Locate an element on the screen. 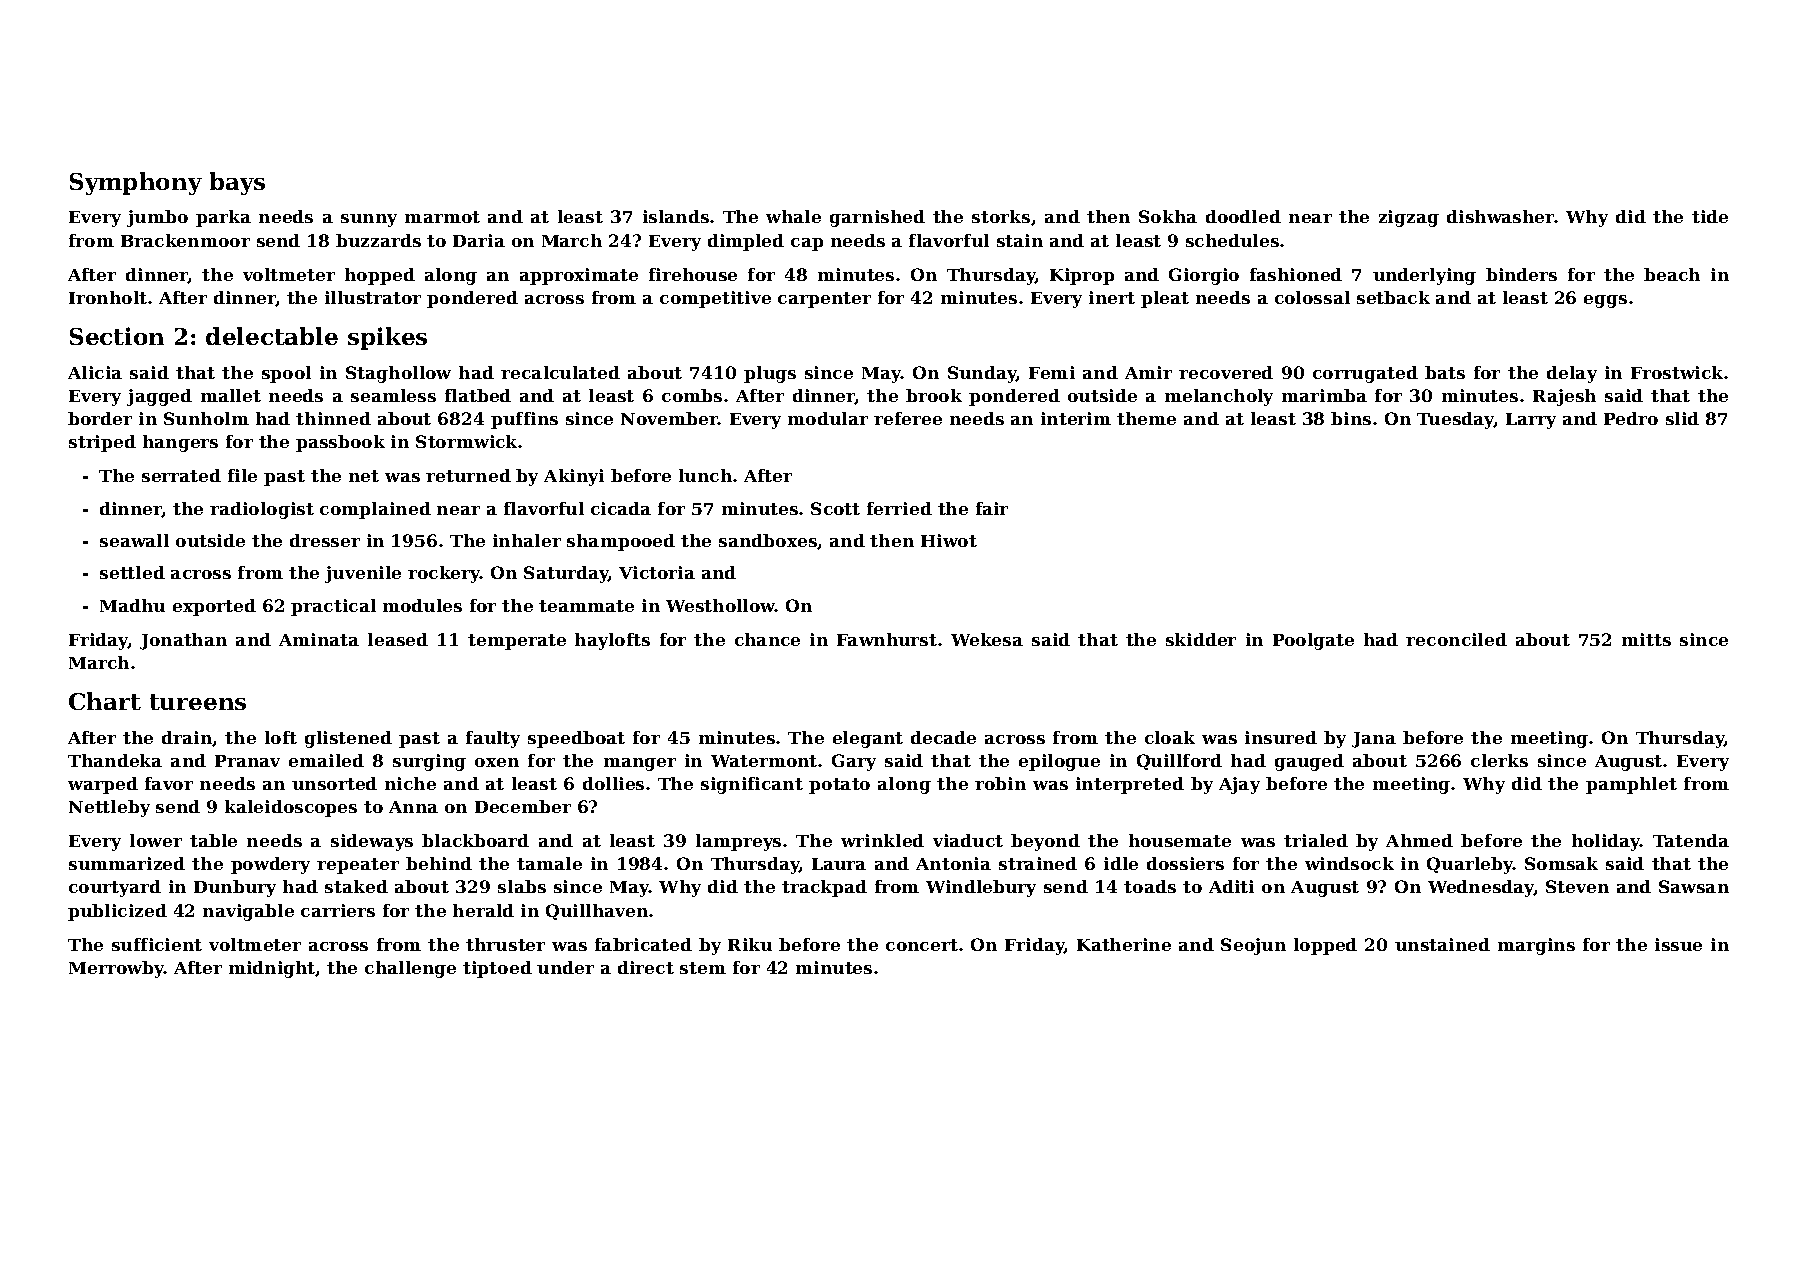 This screenshot has width=1798, height=1271. settled is located at coordinates (132, 572).
